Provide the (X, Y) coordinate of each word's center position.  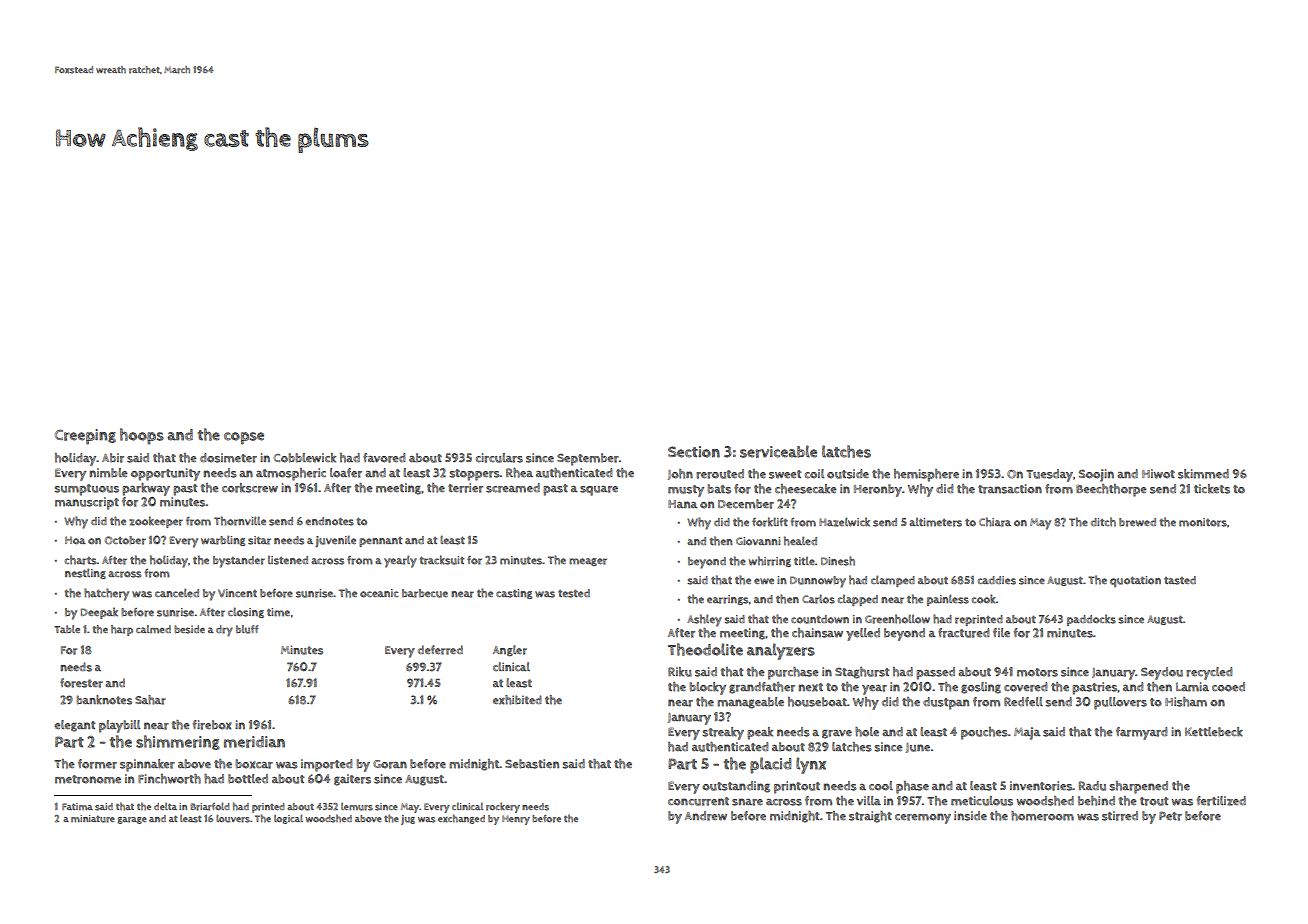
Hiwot (1158, 474)
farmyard (1141, 733)
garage (132, 820)
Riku (680, 672)
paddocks (1091, 620)
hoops (142, 436)
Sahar (150, 700)
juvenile (335, 541)
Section (694, 452)
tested (574, 593)
